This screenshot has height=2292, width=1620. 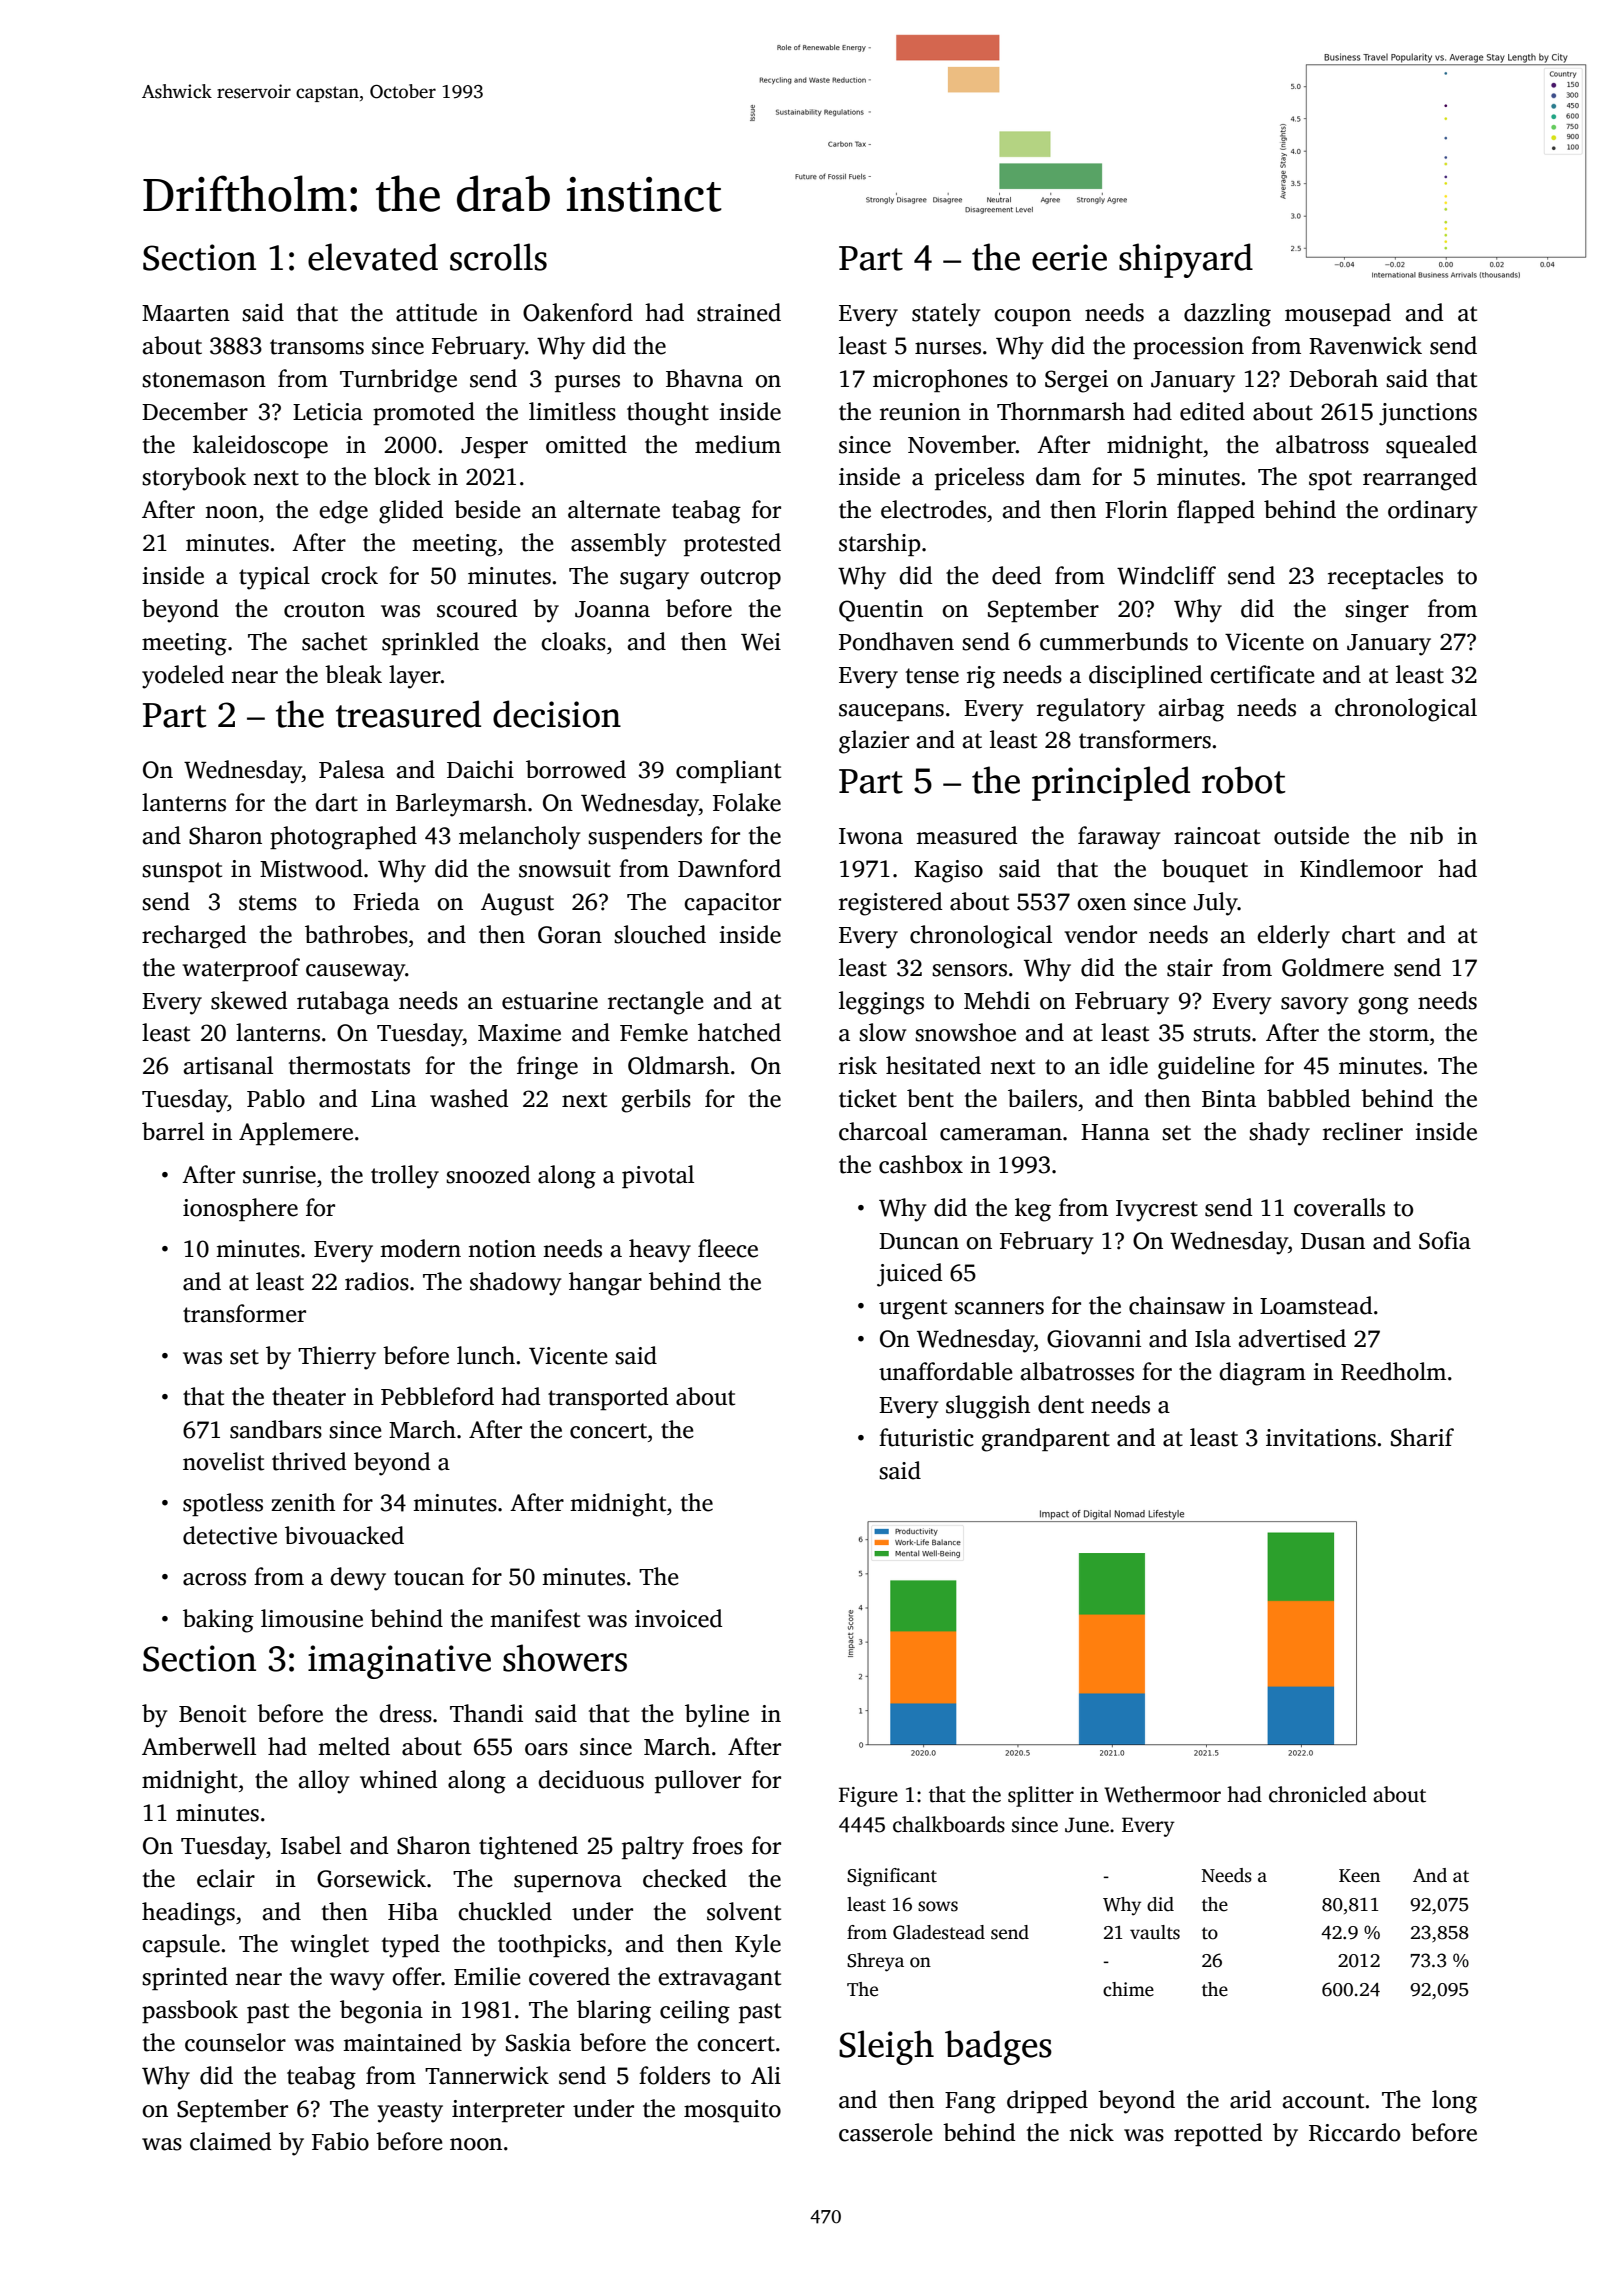 I want to click on Keen, so click(x=1359, y=1876).
